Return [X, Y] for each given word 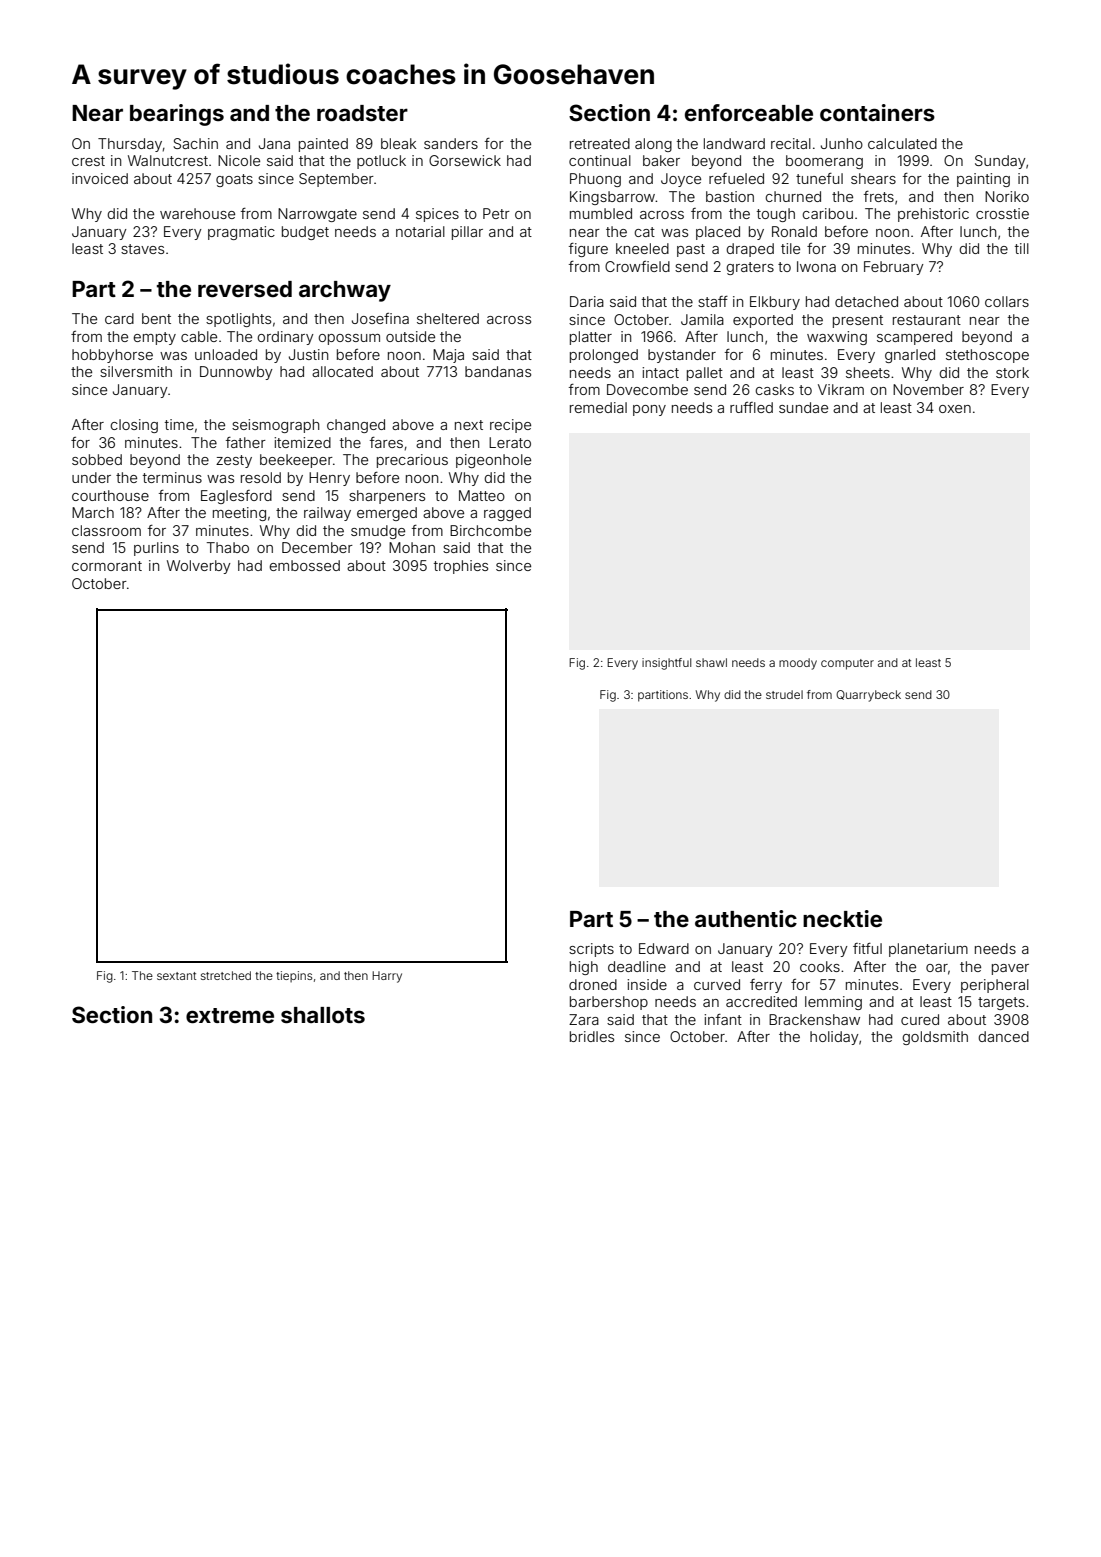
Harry [387, 977]
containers [877, 112]
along [653, 145]
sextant [176, 976]
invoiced [100, 178]
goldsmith [935, 1038]
